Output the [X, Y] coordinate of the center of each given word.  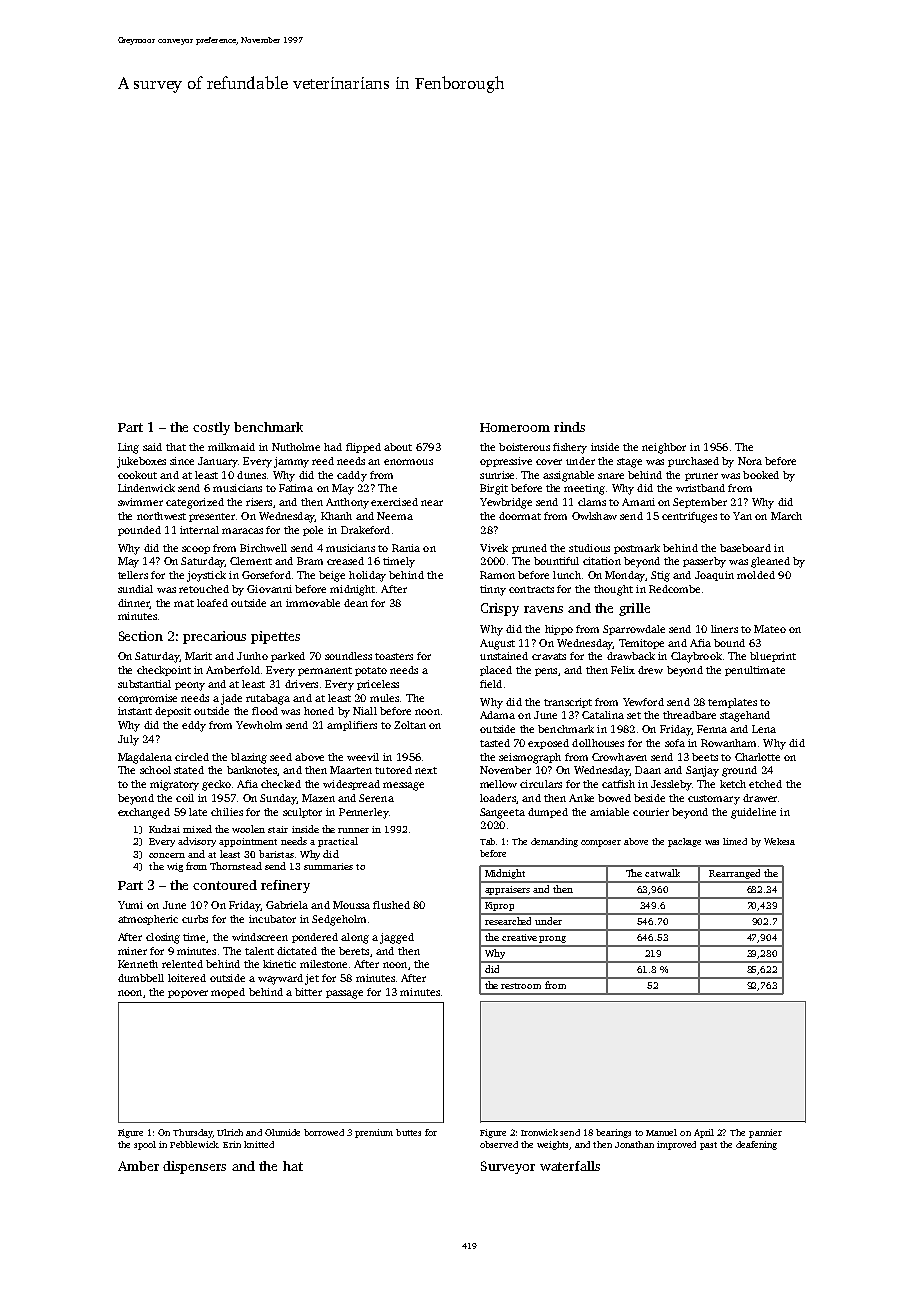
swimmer [140, 502]
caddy [352, 476]
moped [228, 993]
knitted [259, 1144]
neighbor [664, 448]
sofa [675, 743]
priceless [378, 685]
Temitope [641, 644]
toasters [394, 656]
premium [374, 1133]
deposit [173, 712]
